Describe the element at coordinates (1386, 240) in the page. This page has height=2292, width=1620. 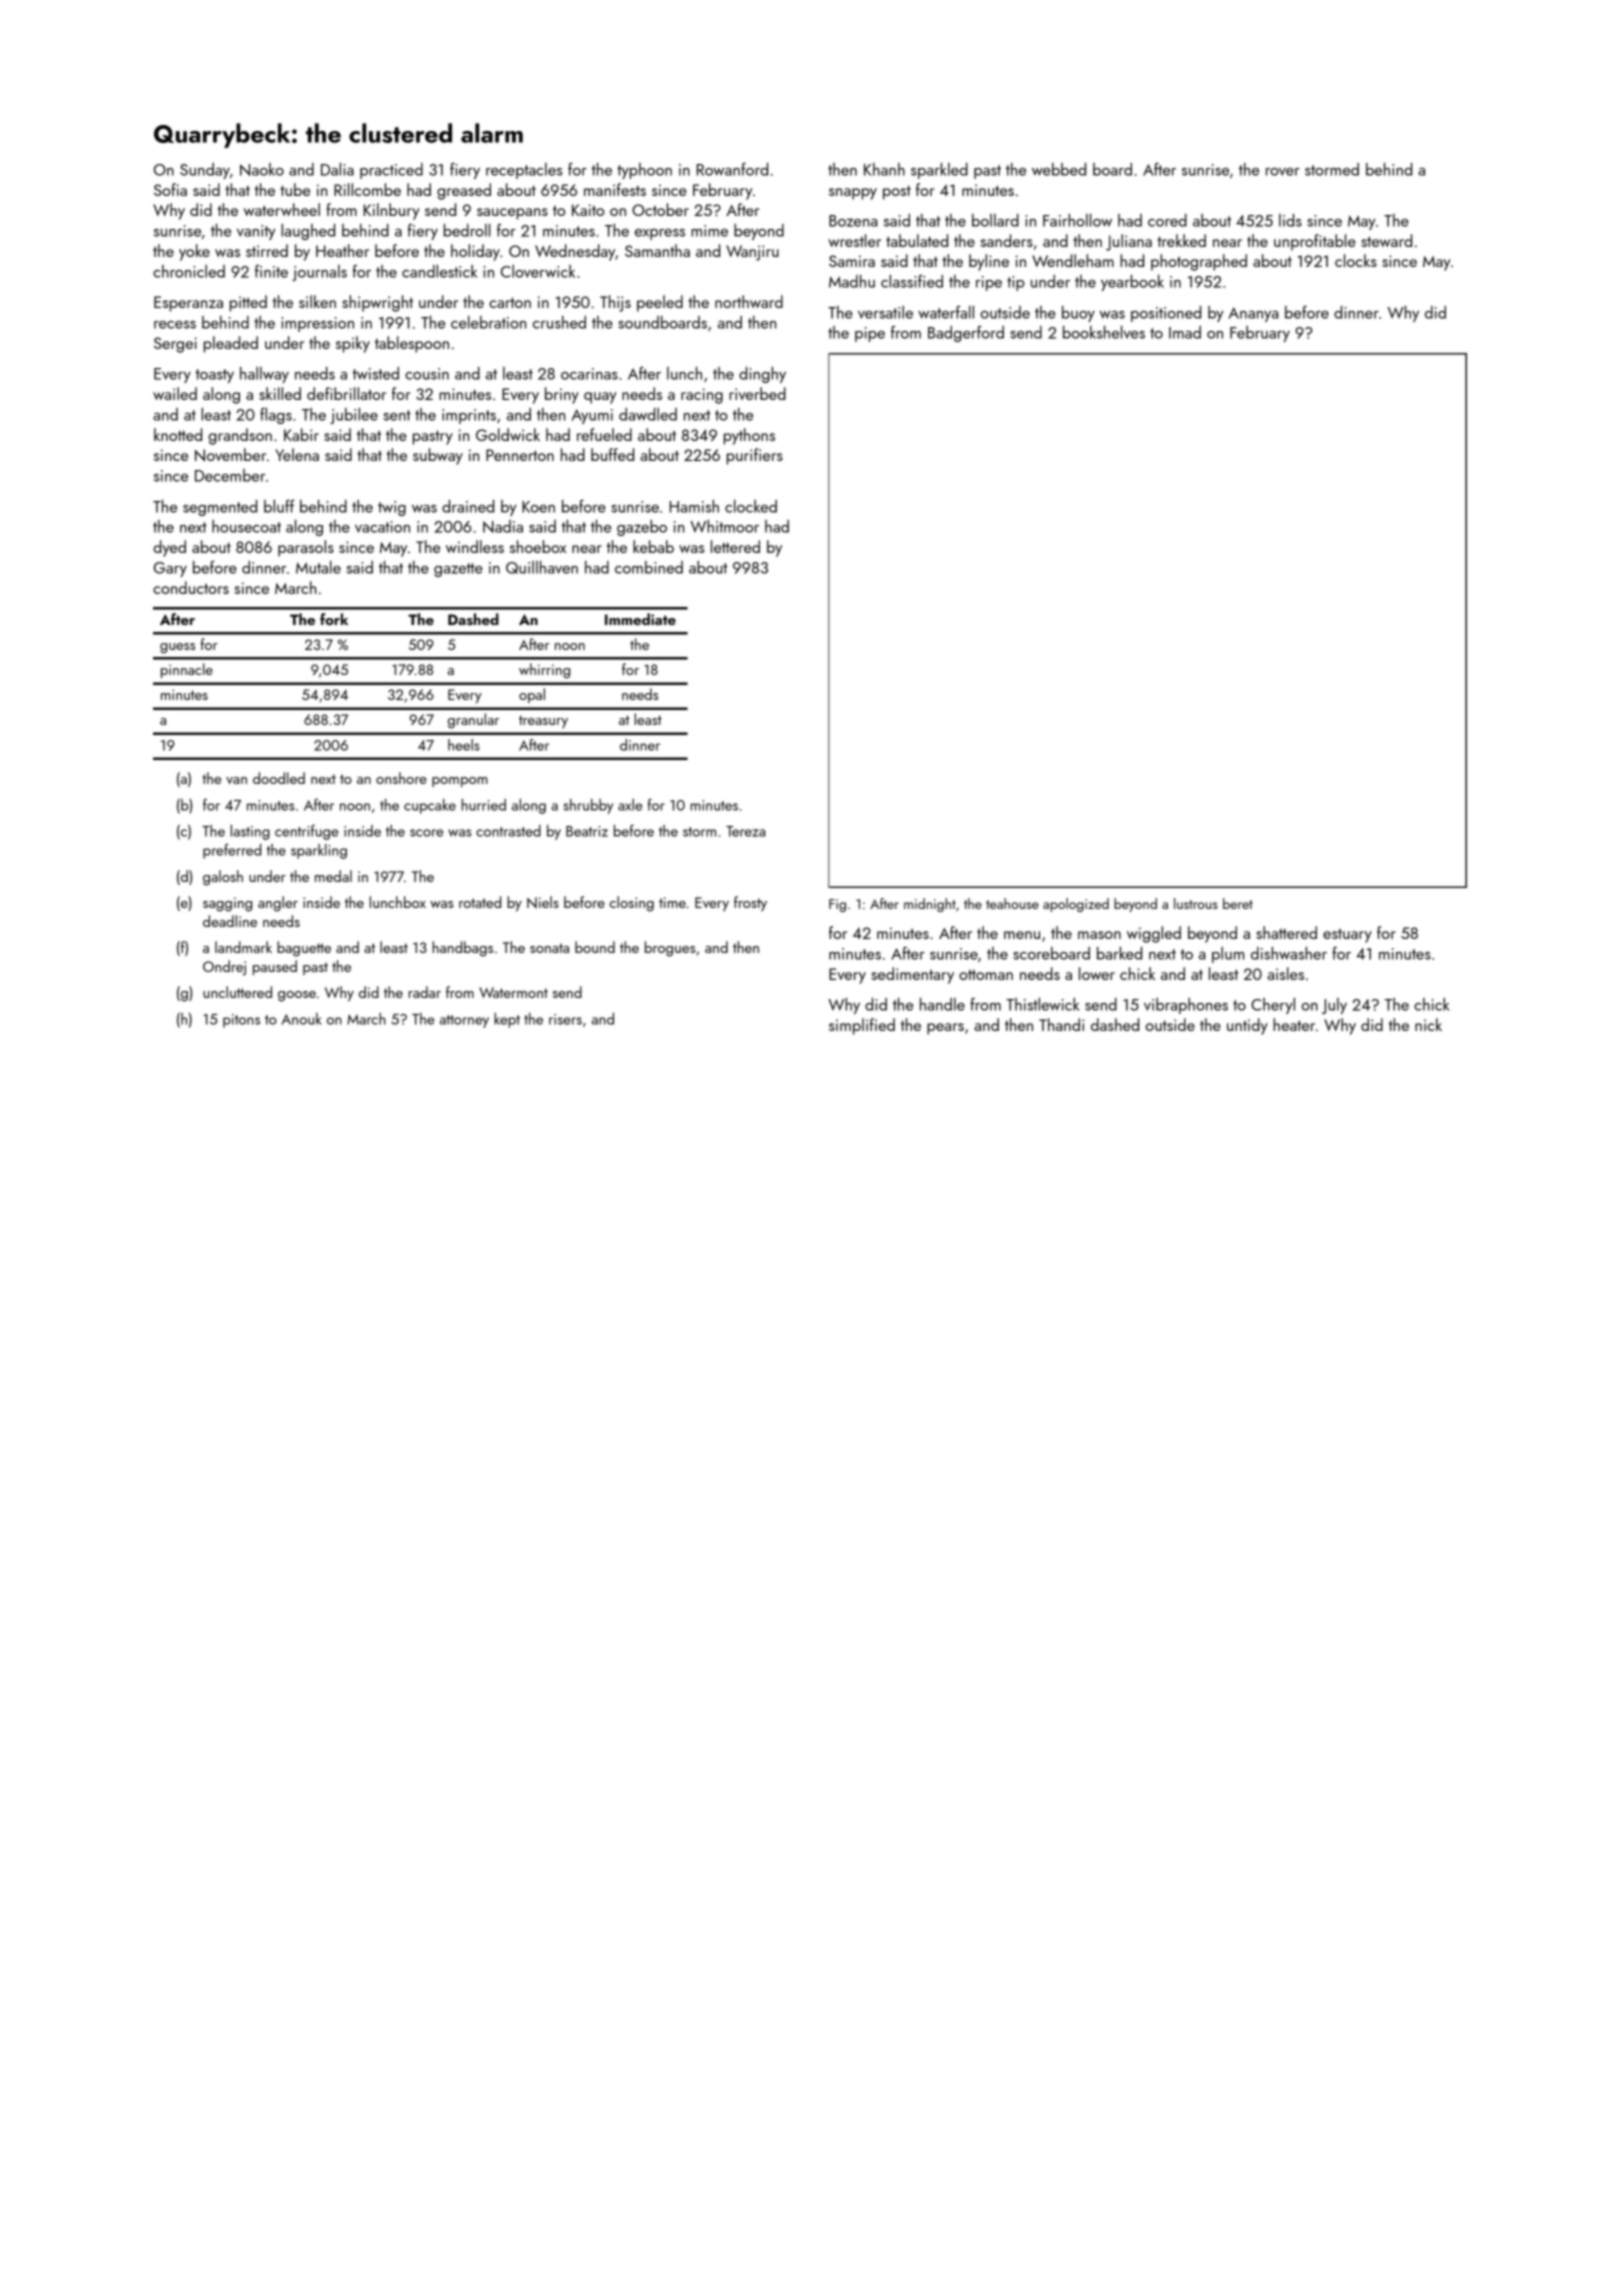
I see `steward` at that location.
